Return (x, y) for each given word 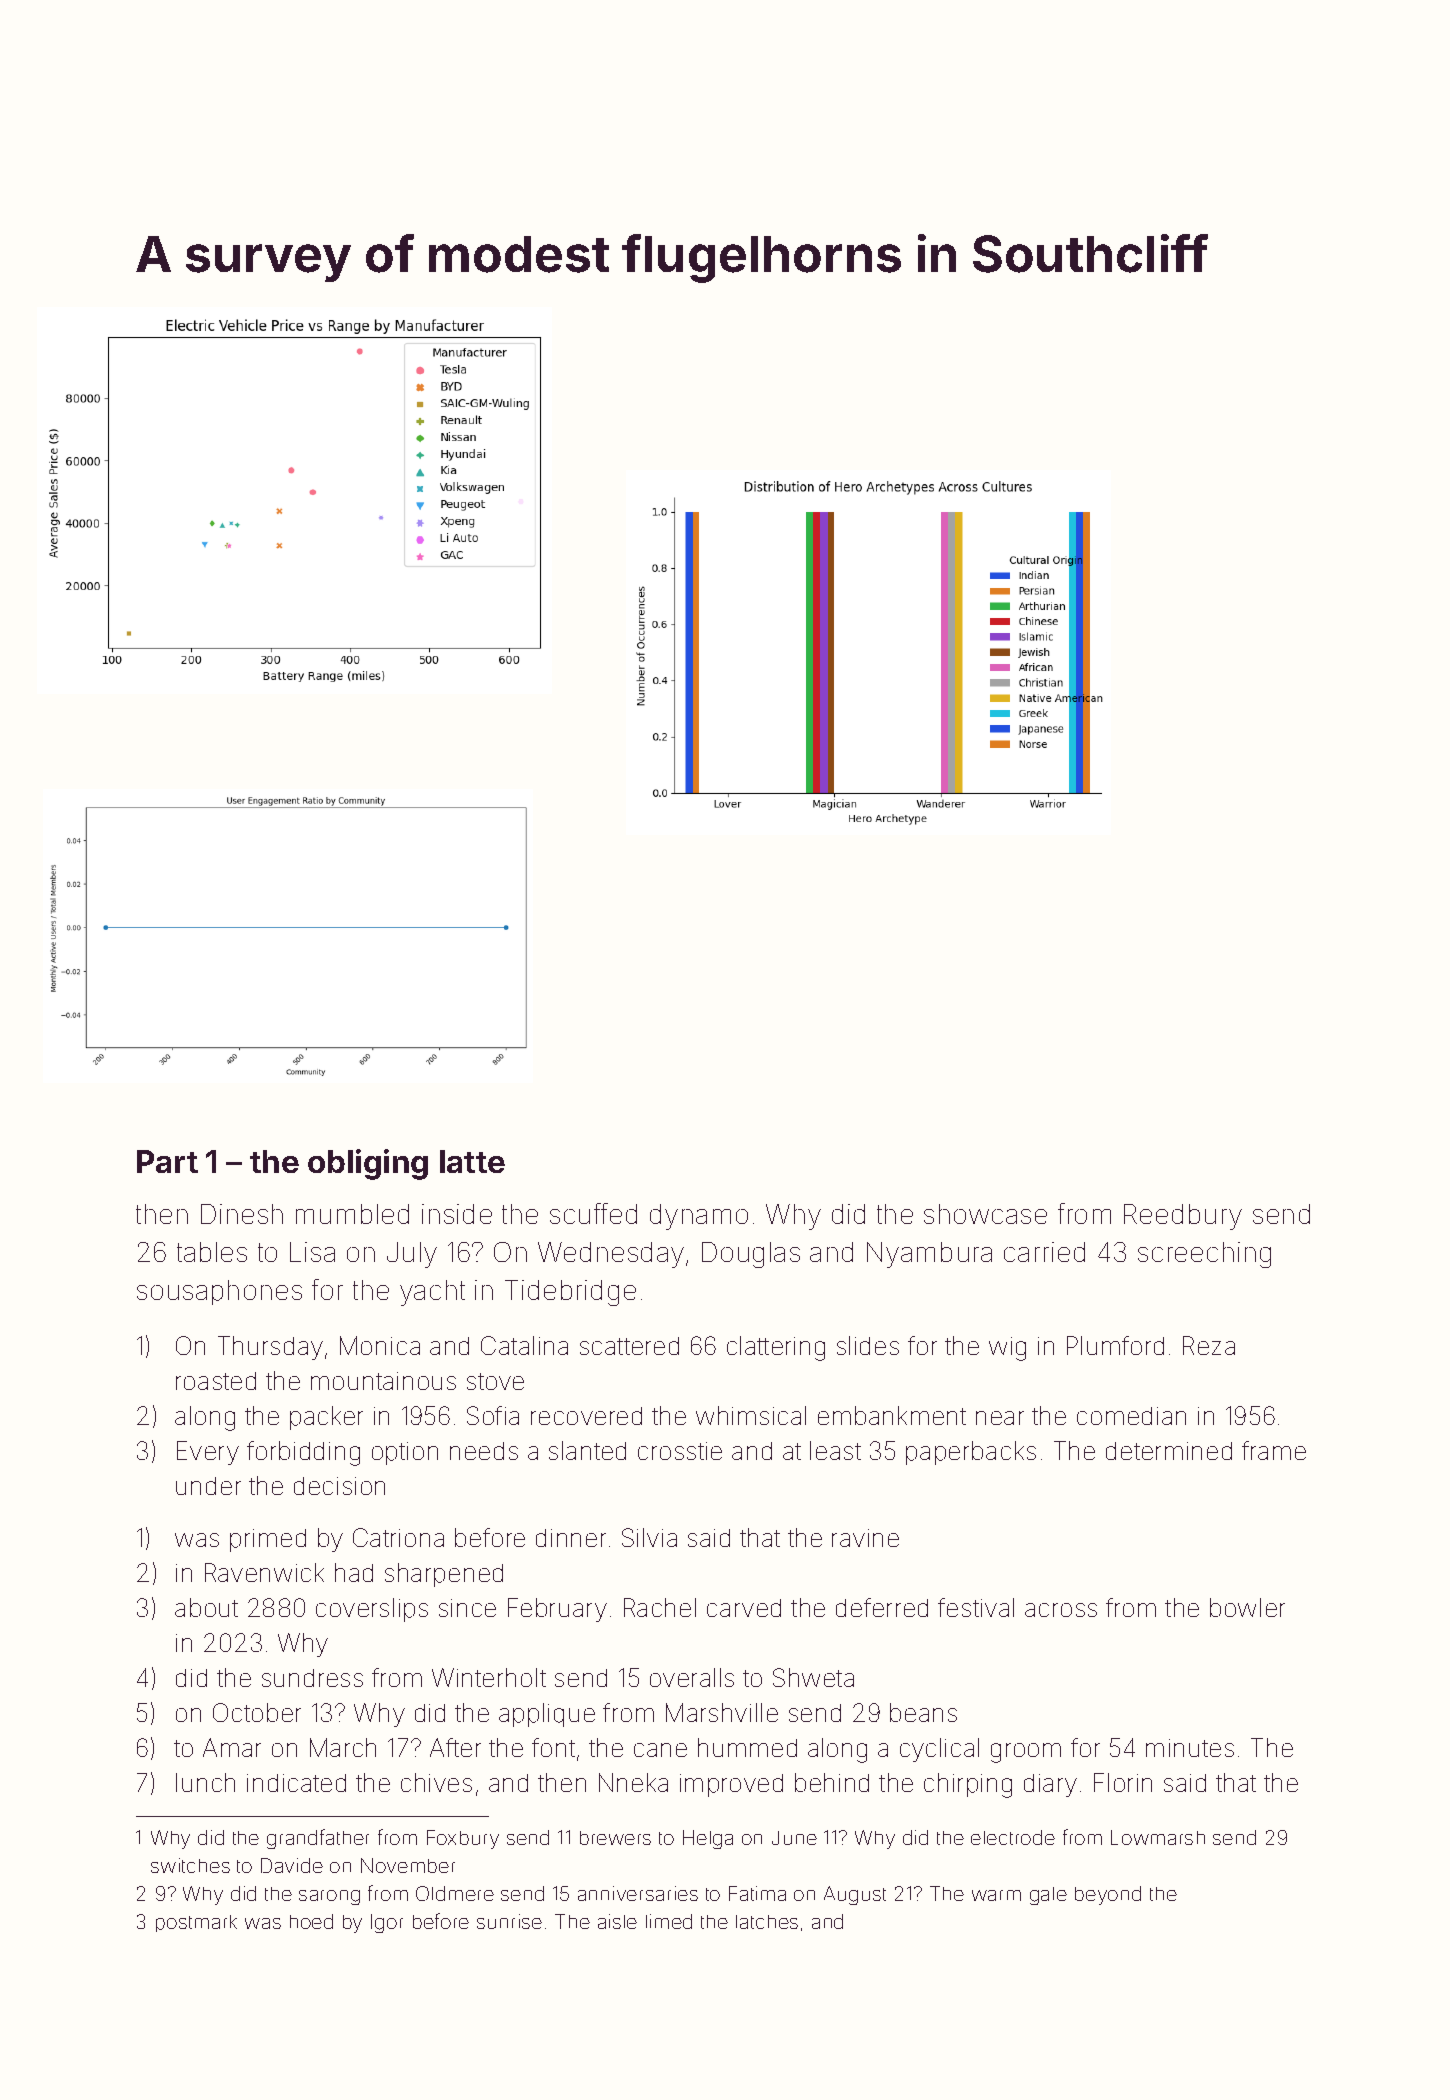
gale (1048, 1896)
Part (167, 1161)
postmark (196, 1923)
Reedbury (1183, 1217)
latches (767, 1922)
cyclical (939, 1750)
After (455, 1747)
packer (326, 1418)
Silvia (649, 1537)
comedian (1131, 1416)
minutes (1190, 1748)
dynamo (699, 1217)
